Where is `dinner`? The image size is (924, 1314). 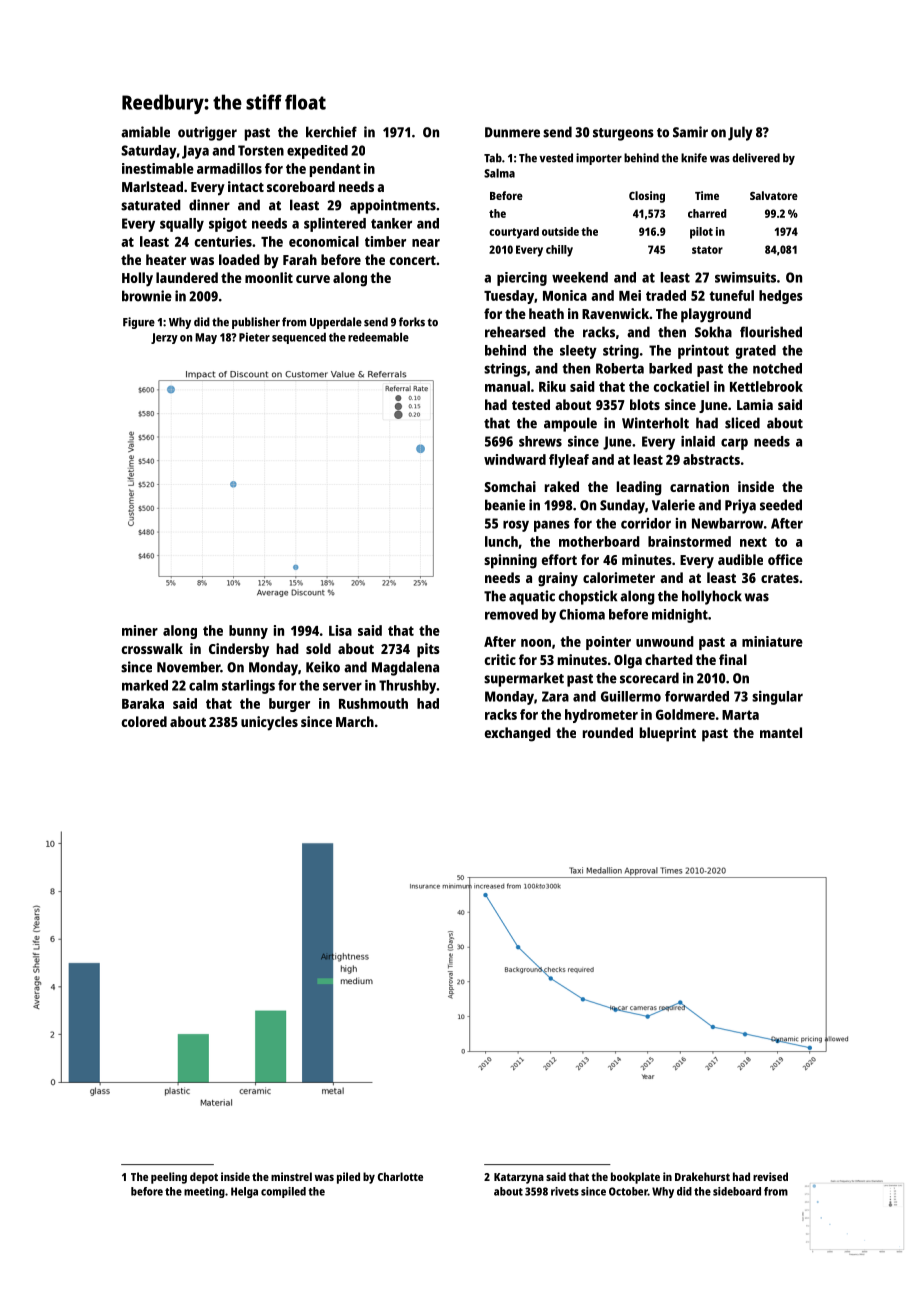
dinner is located at coordinates (209, 205).
